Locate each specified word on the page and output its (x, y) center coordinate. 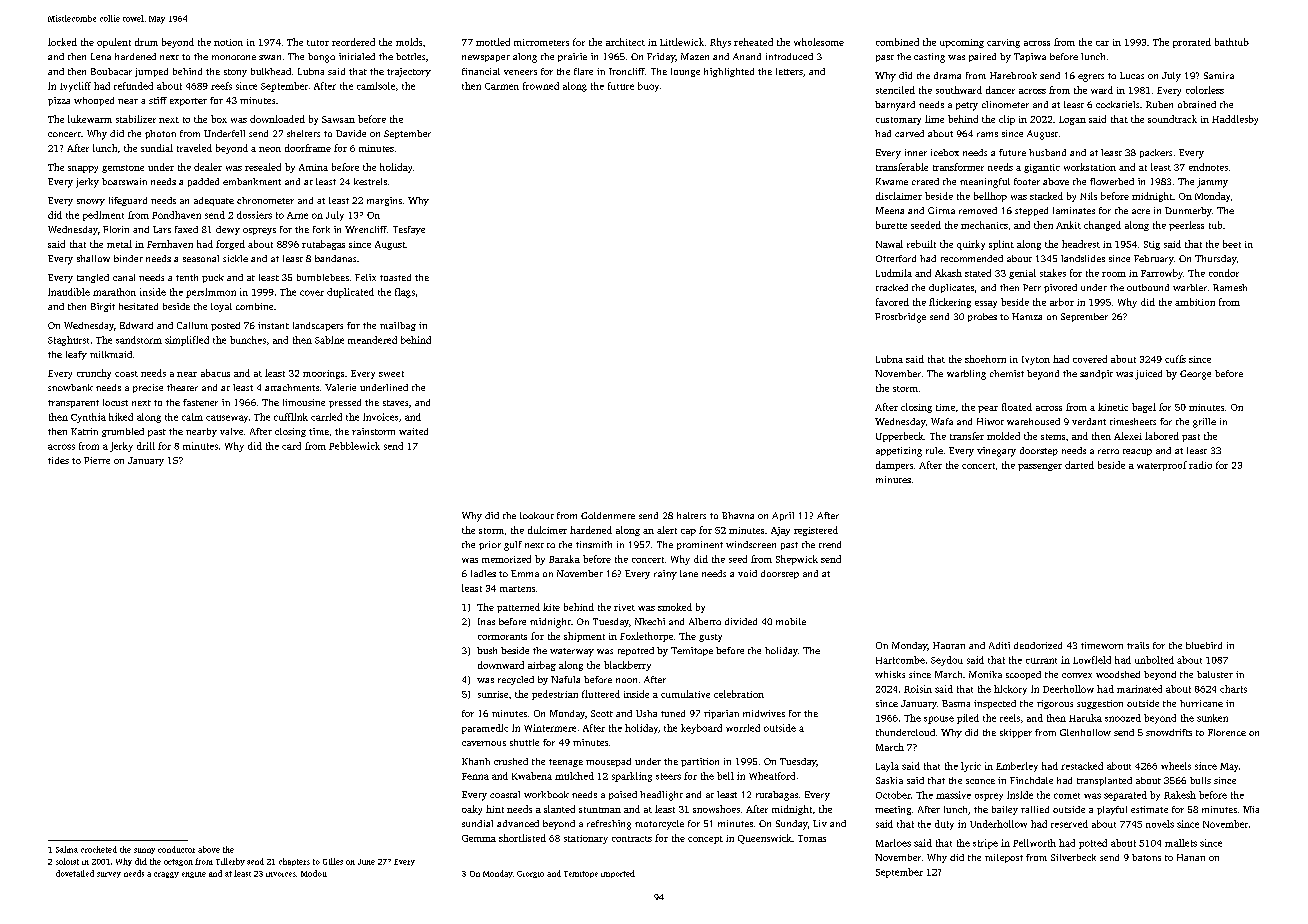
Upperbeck (900, 437)
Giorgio (530, 874)
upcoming (962, 43)
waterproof (1162, 466)
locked (62, 42)
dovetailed (75, 873)
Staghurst (68, 341)
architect (625, 42)
